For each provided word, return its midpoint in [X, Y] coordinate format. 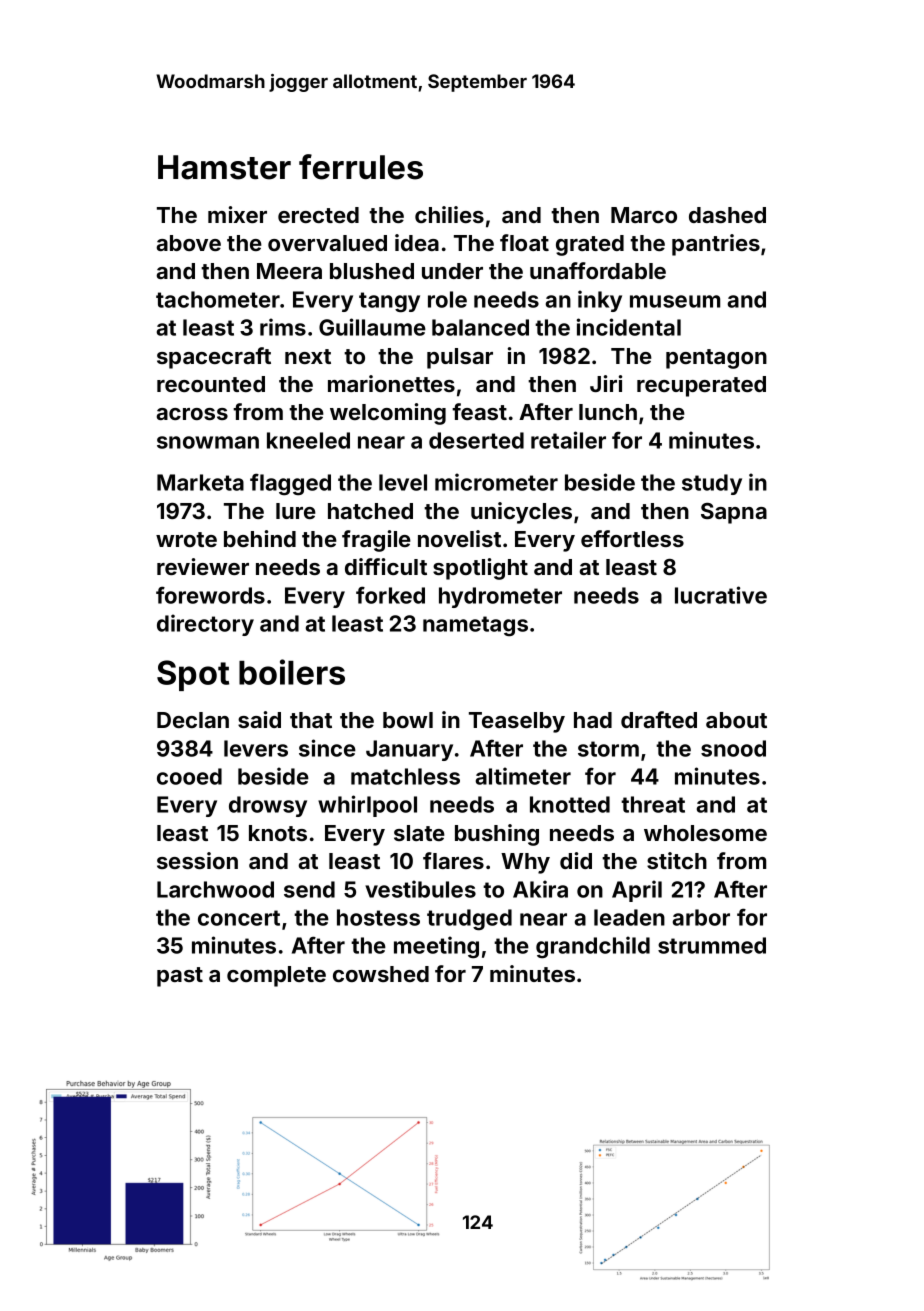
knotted [570, 804]
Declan [193, 720]
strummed [712, 945]
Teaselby [517, 722]
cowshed [381, 974]
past [180, 977]
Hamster [224, 167]
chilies [449, 214]
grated [590, 245]
